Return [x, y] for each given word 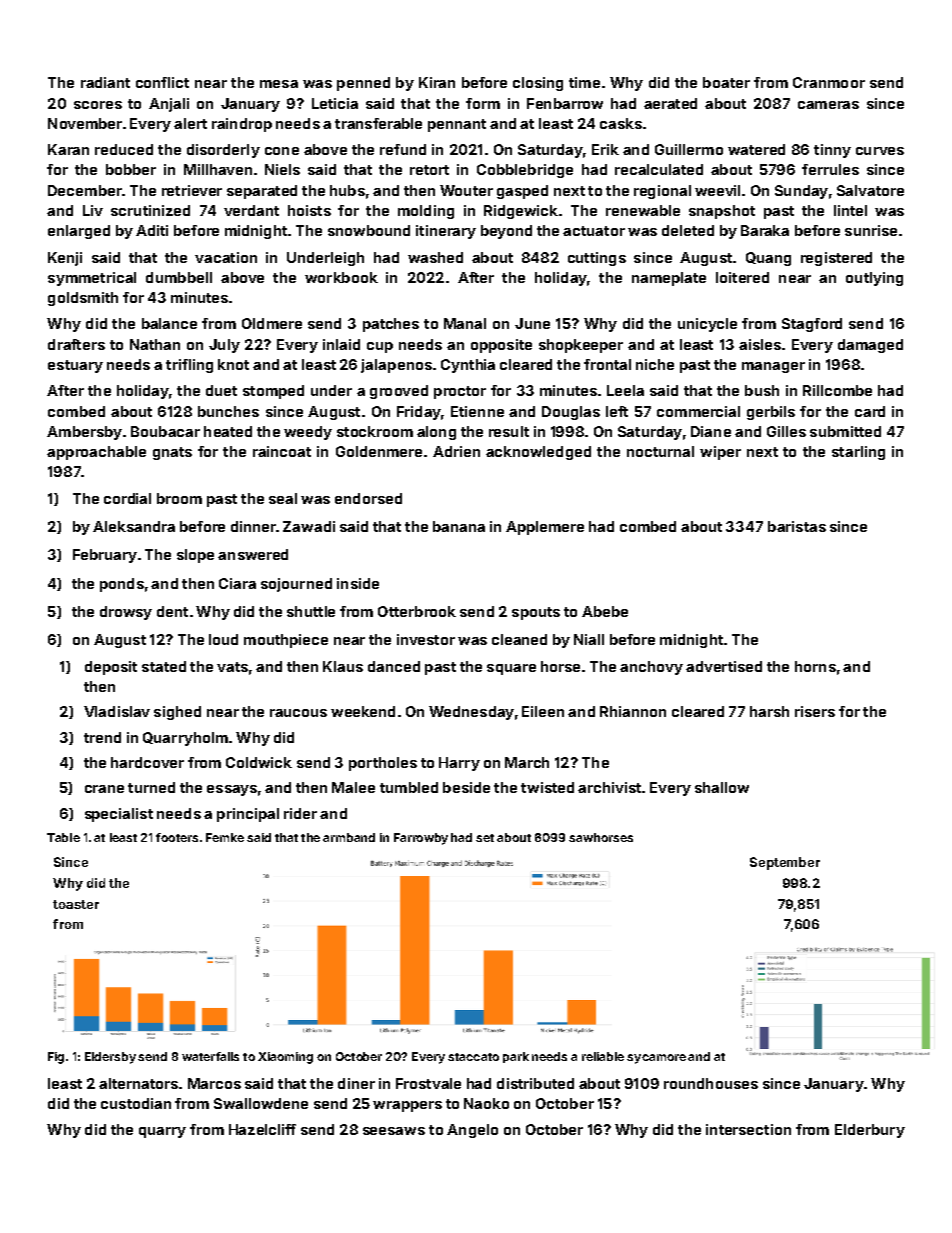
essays [232, 790]
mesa [279, 84]
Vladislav [117, 711]
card [870, 411]
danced [394, 666]
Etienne [477, 411]
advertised [724, 666]
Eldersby [110, 1058]
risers [815, 711]
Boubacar [165, 431]
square [511, 669]
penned [363, 84]
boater [726, 82]
